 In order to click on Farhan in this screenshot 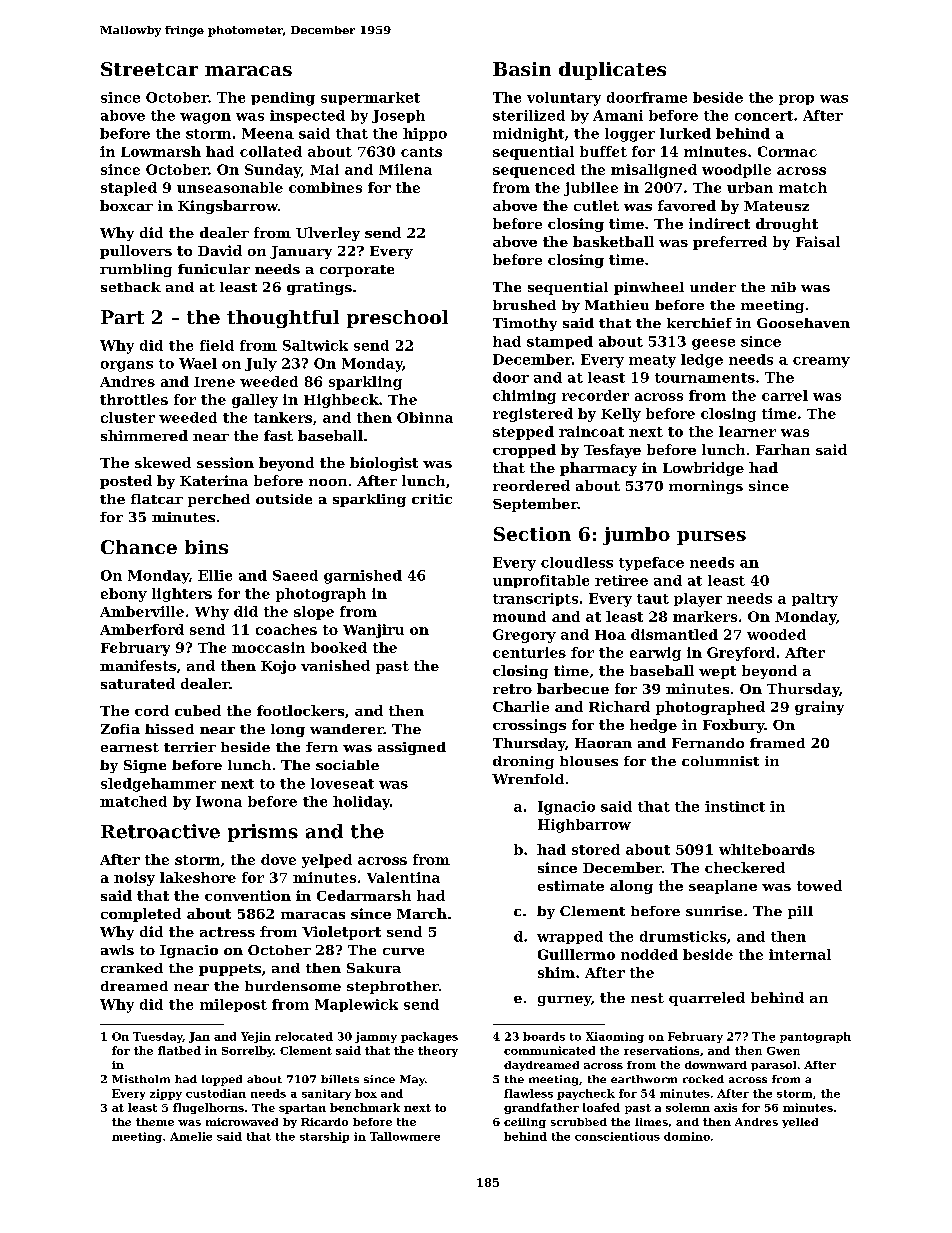, I will do `click(783, 449)`.
